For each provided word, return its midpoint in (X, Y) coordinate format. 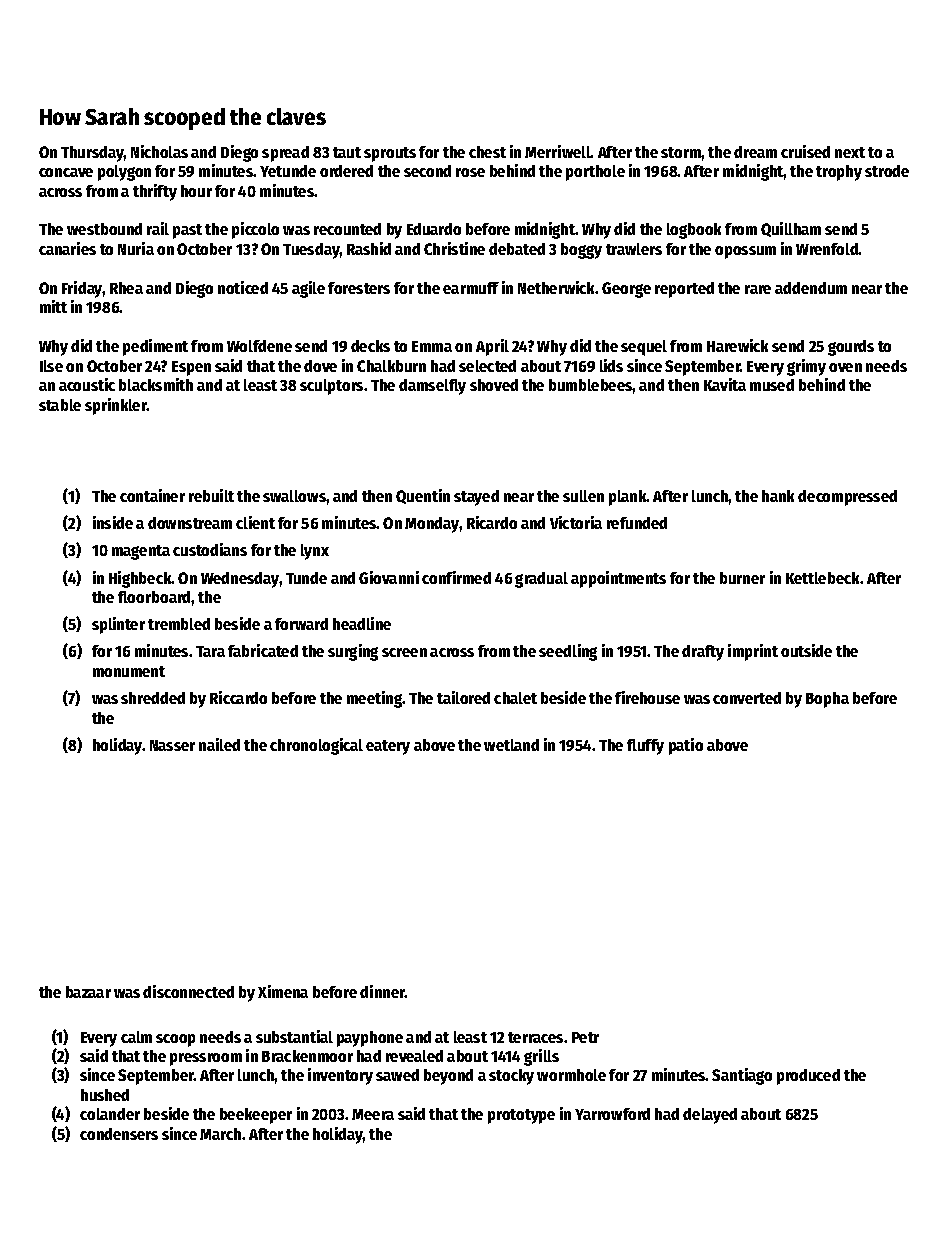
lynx (315, 552)
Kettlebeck (822, 578)
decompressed (847, 498)
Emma (432, 346)
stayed (476, 498)
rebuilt (211, 495)
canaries (67, 248)
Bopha (827, 700)
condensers (119, 1134)
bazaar (88, 992)
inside (113, 522)
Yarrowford (612, 1114)
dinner (382, 991)
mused (772, 385)
